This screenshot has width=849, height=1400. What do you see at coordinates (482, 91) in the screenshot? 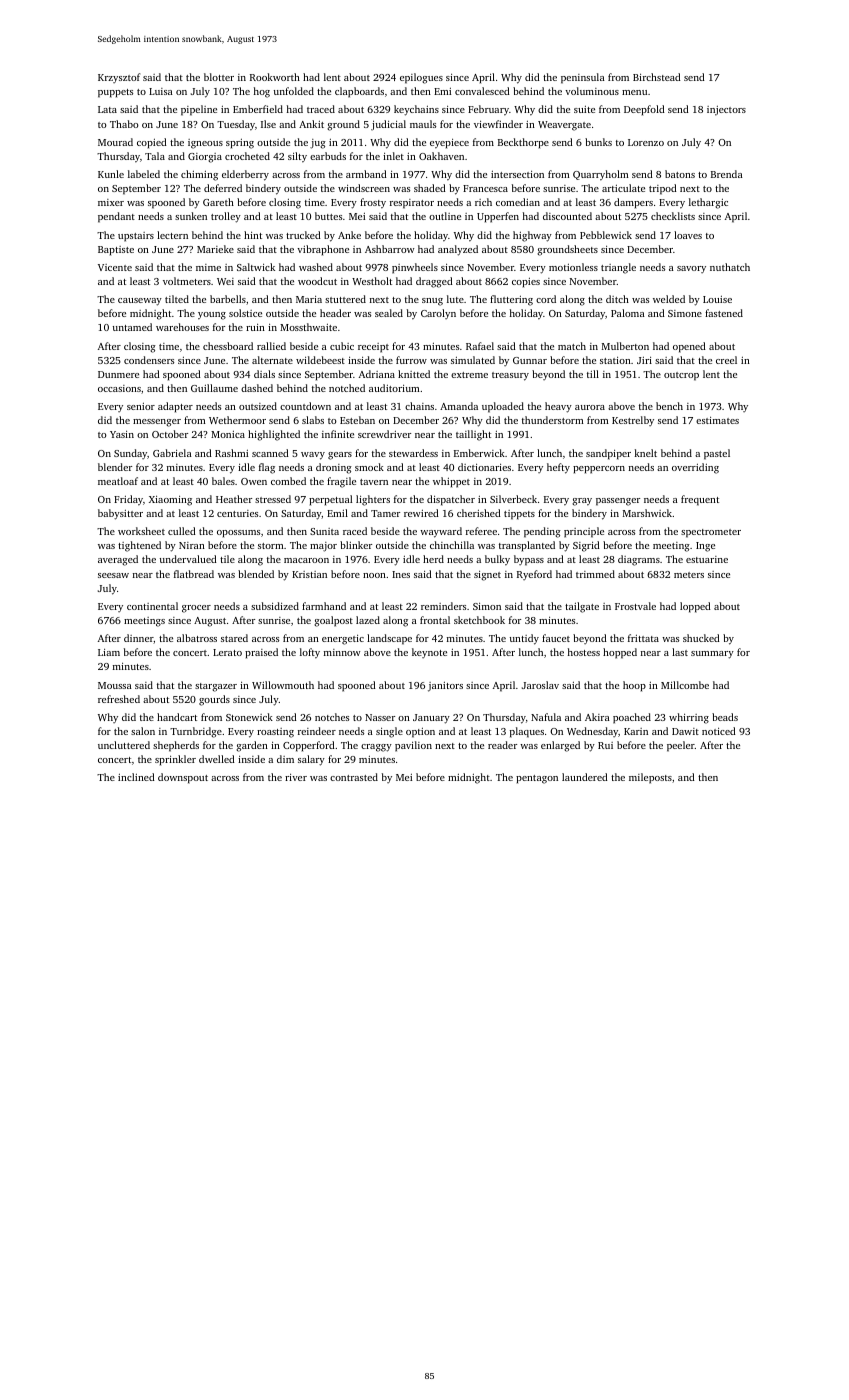
I see `convalesced` at bounding box center [482, 91].
